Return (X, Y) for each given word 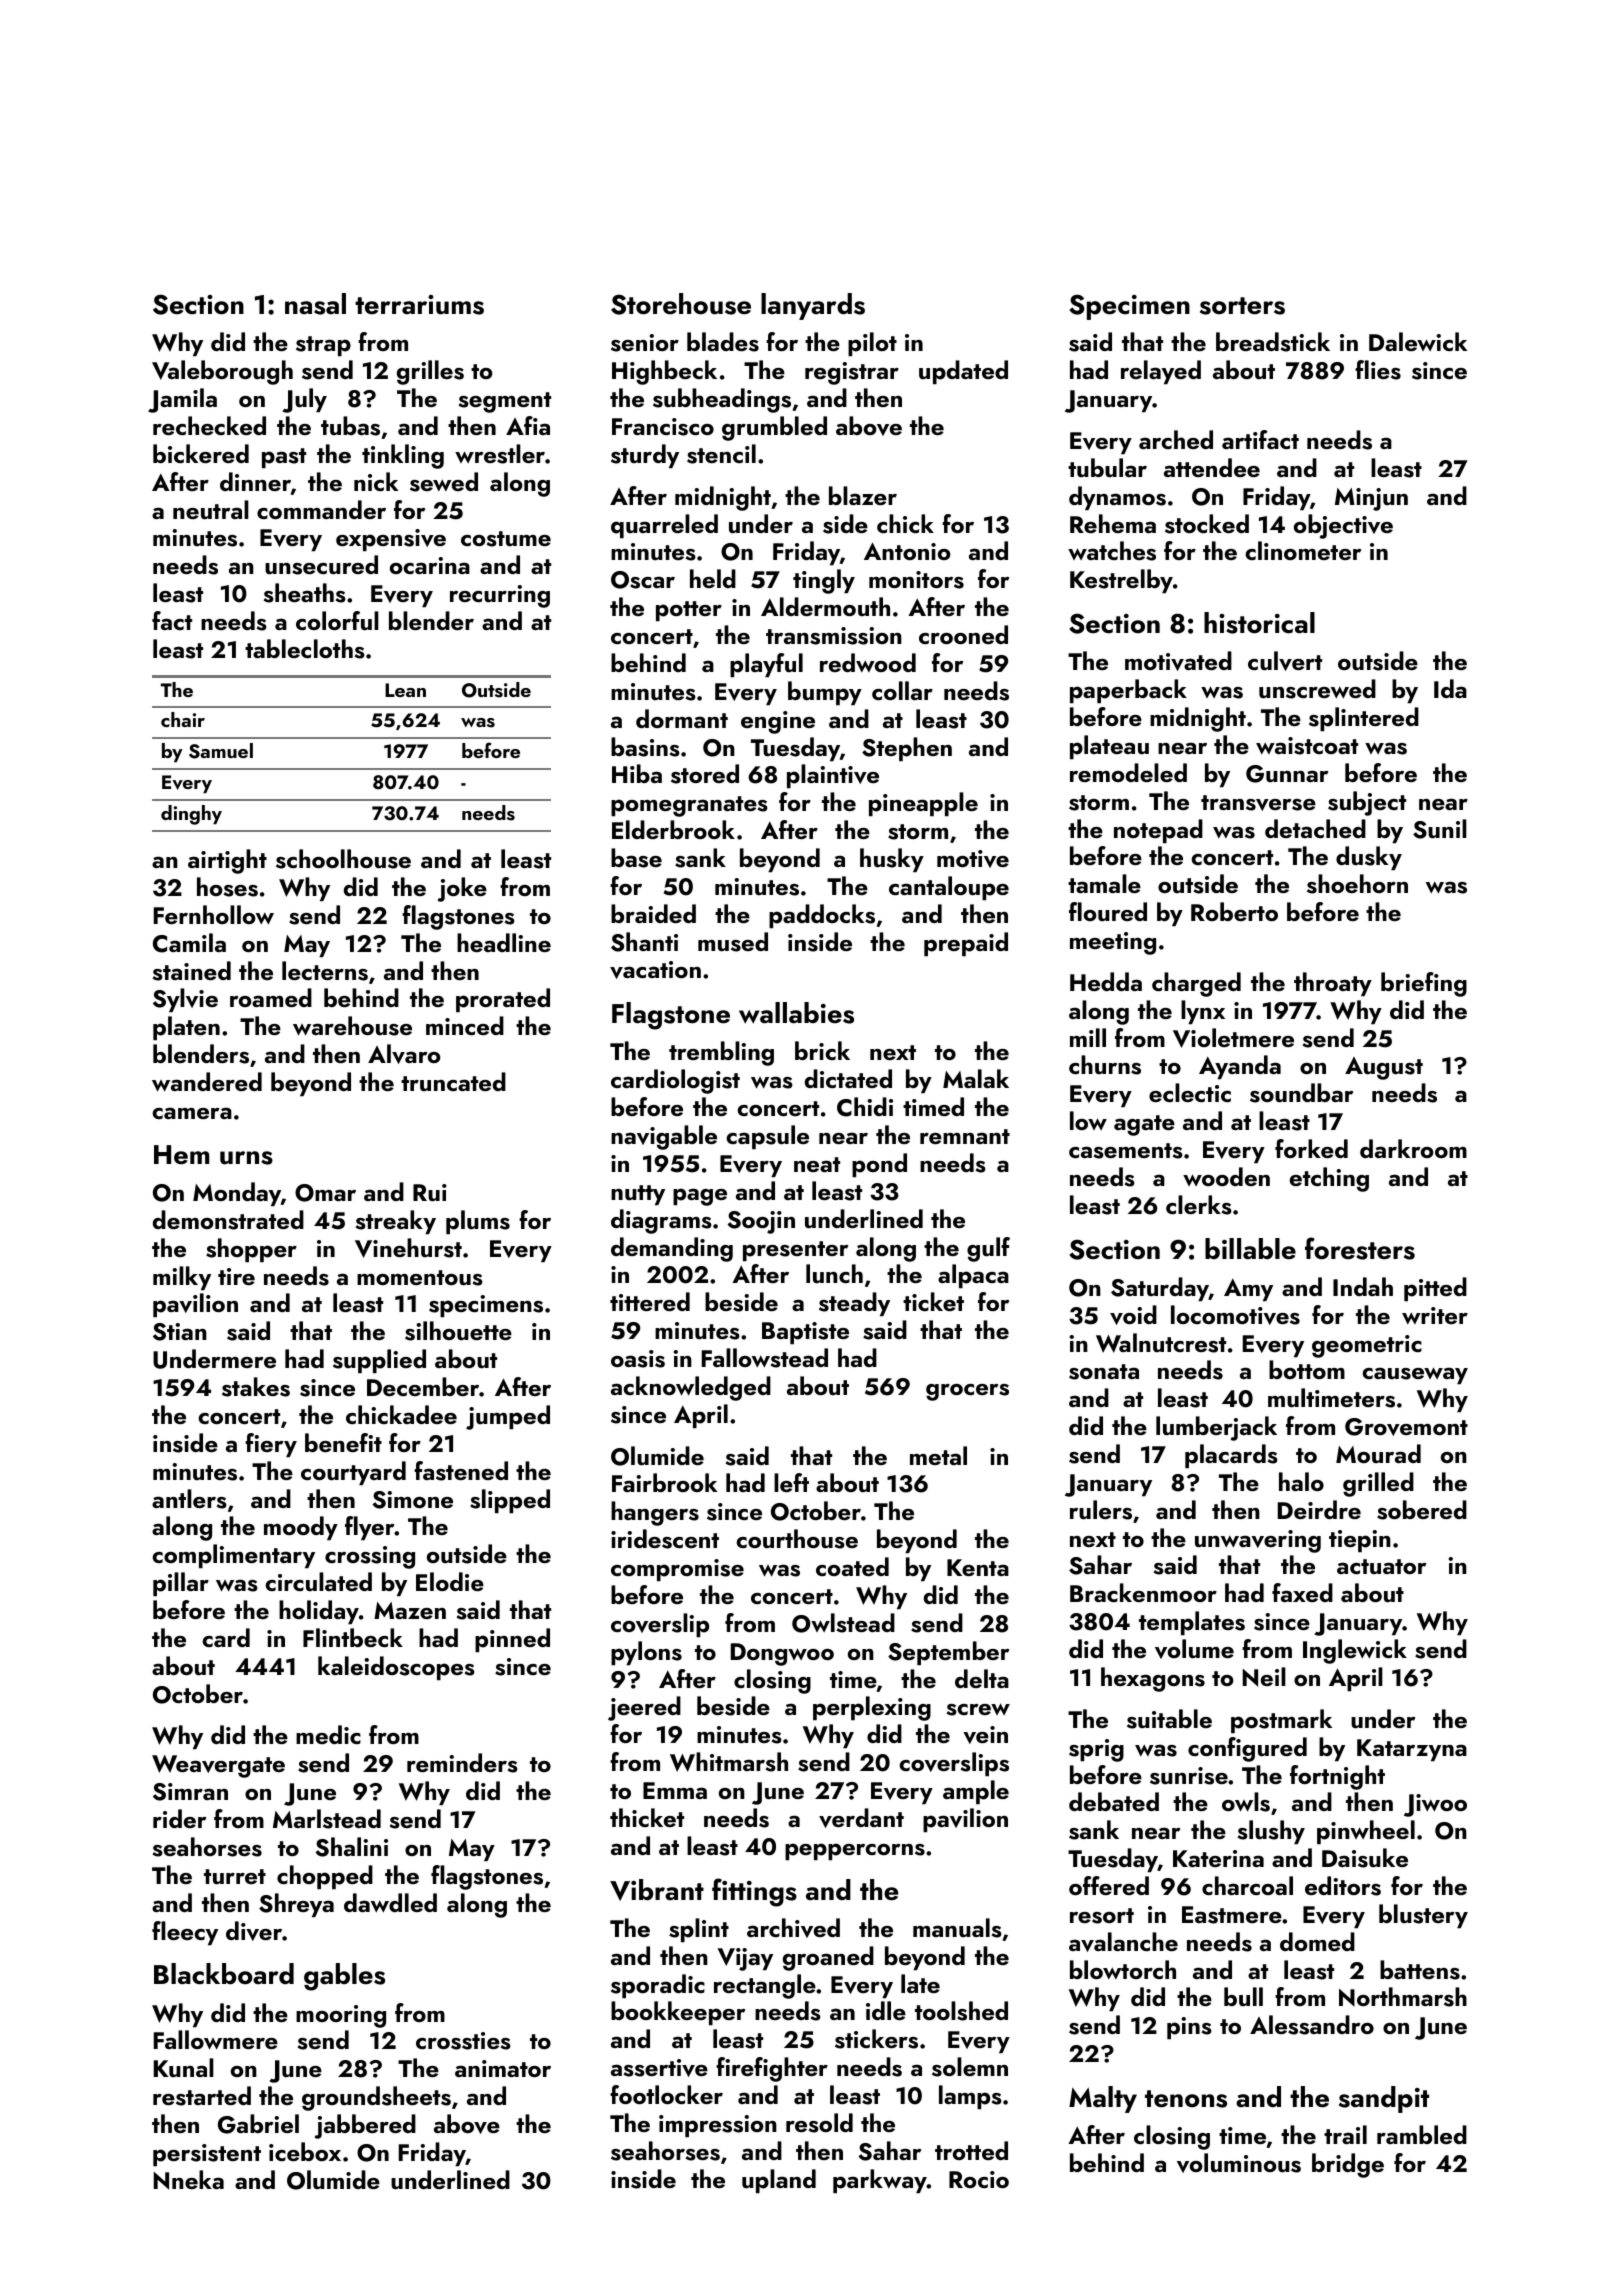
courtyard (353, 1473)
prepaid (966, 944)
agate (1144, 1125)
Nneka (189, 2180)
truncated (453, 1081)
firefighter (772, 2069)
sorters (1242, 306)
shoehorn (1357, 884)
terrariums (419, 305)
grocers (967, 1392)
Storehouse (681, 304)
